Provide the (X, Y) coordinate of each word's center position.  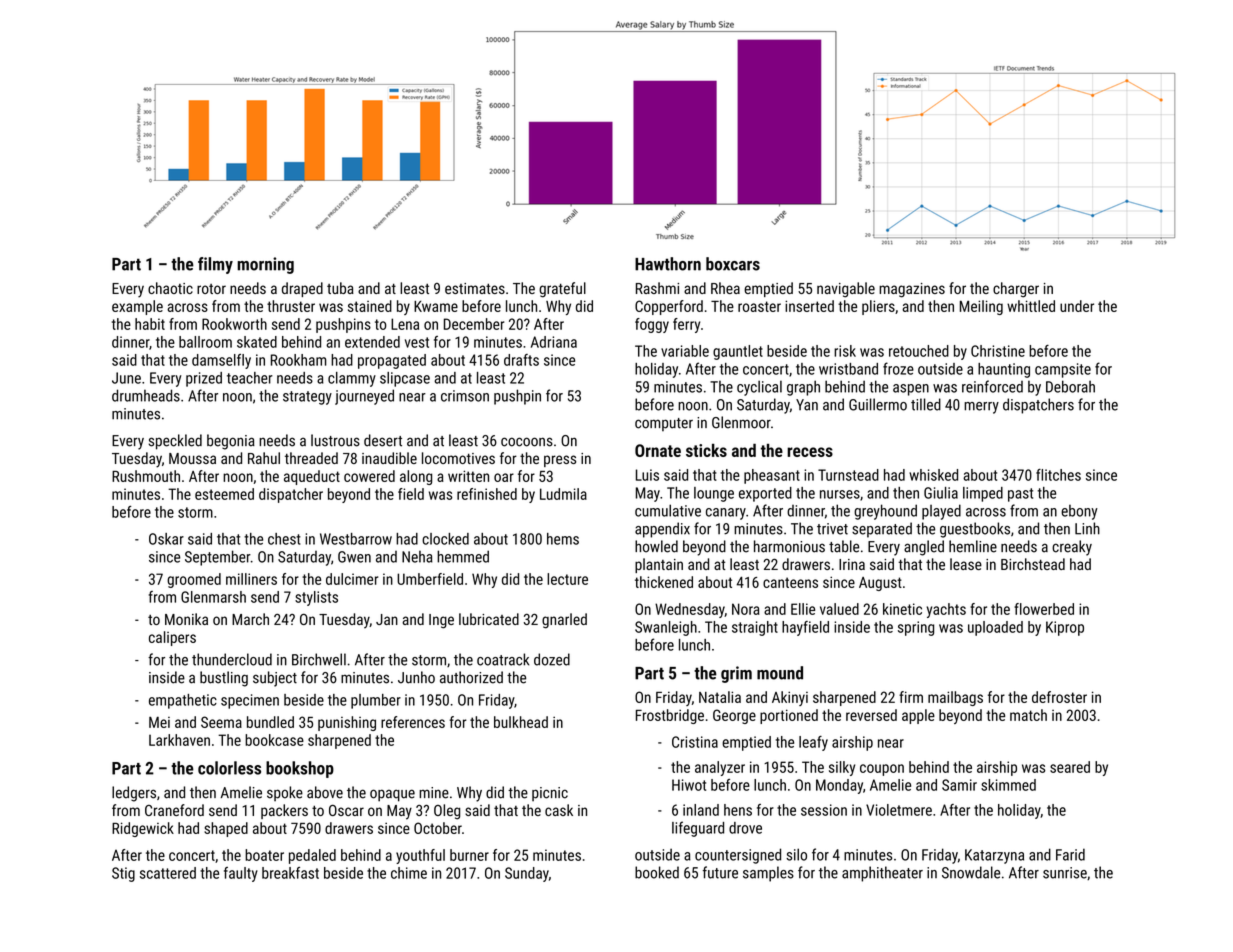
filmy (215, 265)
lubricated (489, 619)
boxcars (733, 264)
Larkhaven (179, 740)
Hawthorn (668, 264)
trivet (832, 529)
